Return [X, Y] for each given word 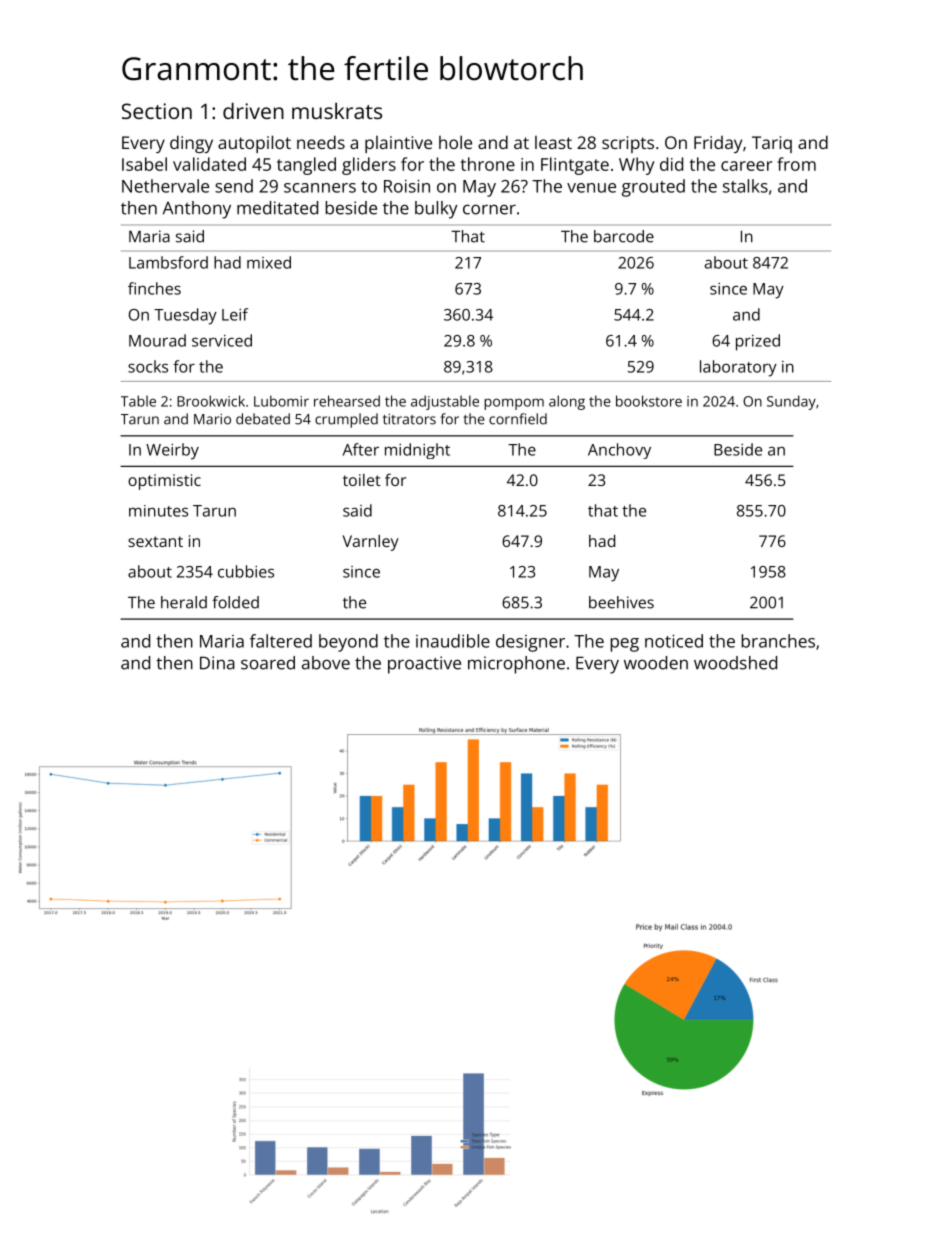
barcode [624, 236]
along [567, 402]
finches [154, 288]
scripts [628, 144]
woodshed [735, 663]
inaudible [453, 641]
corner [489, 209]
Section [157, 111]
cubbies [246, 571]
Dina [217, 663]
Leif [235, 314]
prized [758, 342]
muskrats [337, 111]
